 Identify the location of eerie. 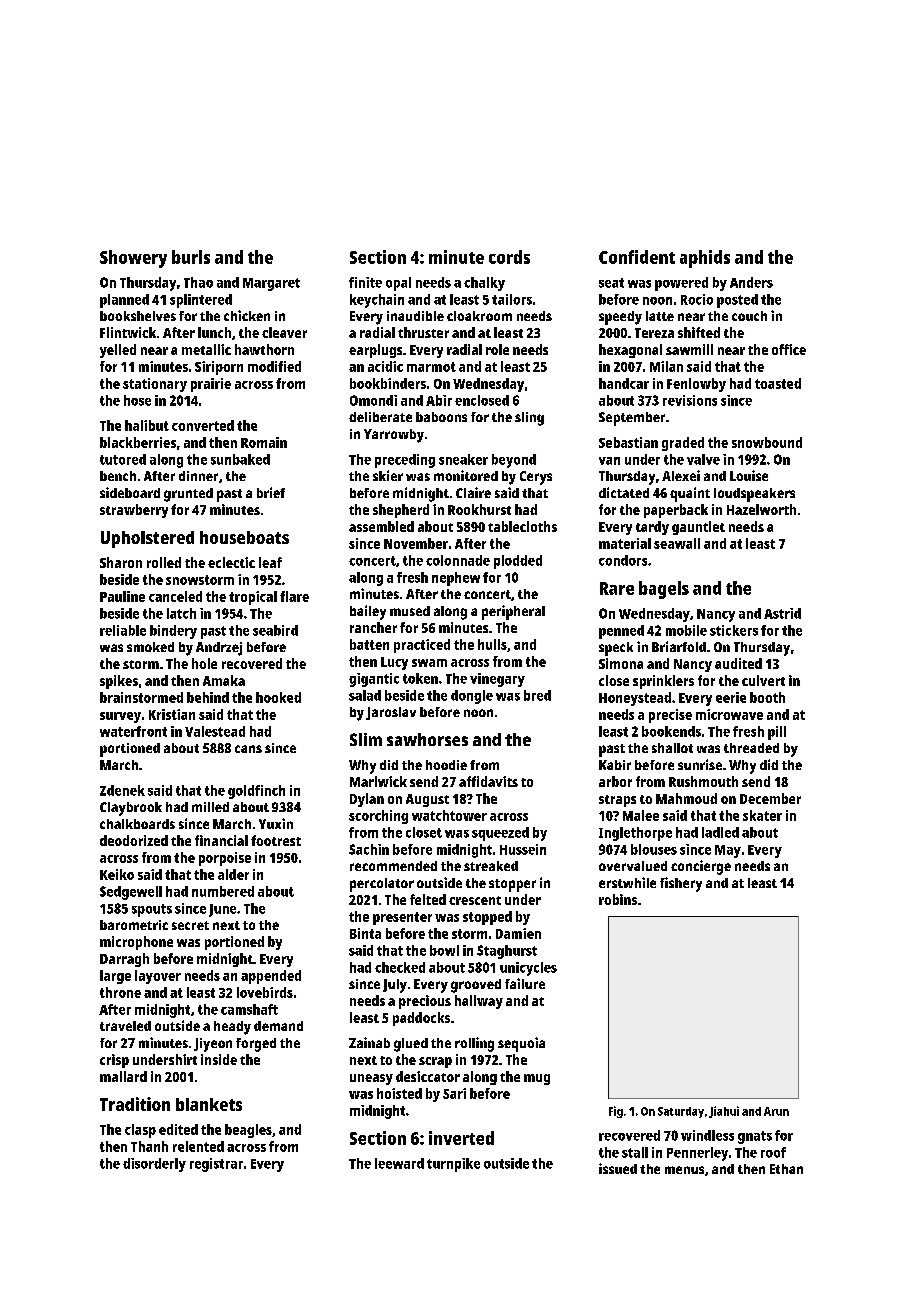
(731, 697).
